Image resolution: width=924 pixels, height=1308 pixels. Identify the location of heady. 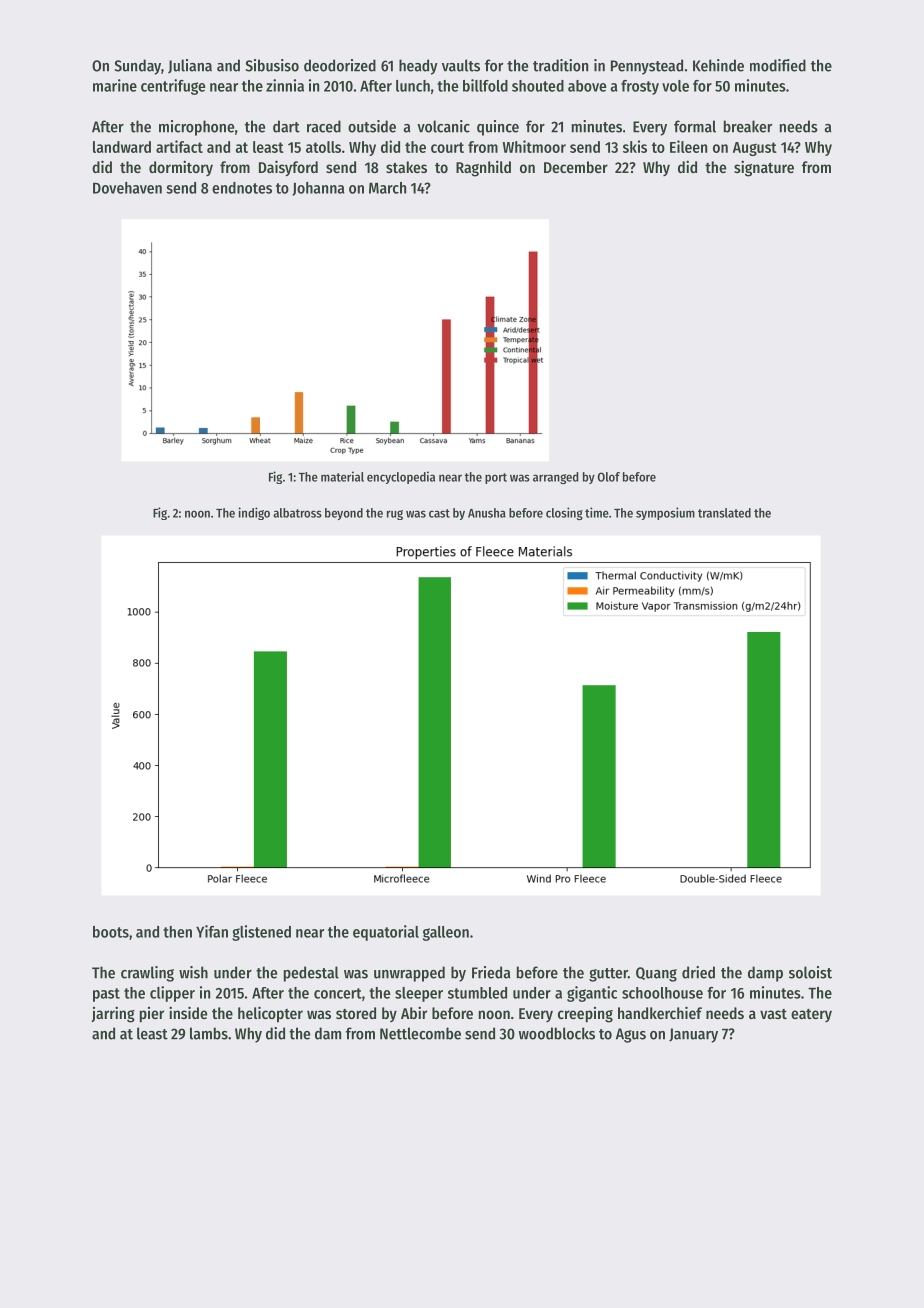
(418, 67).
